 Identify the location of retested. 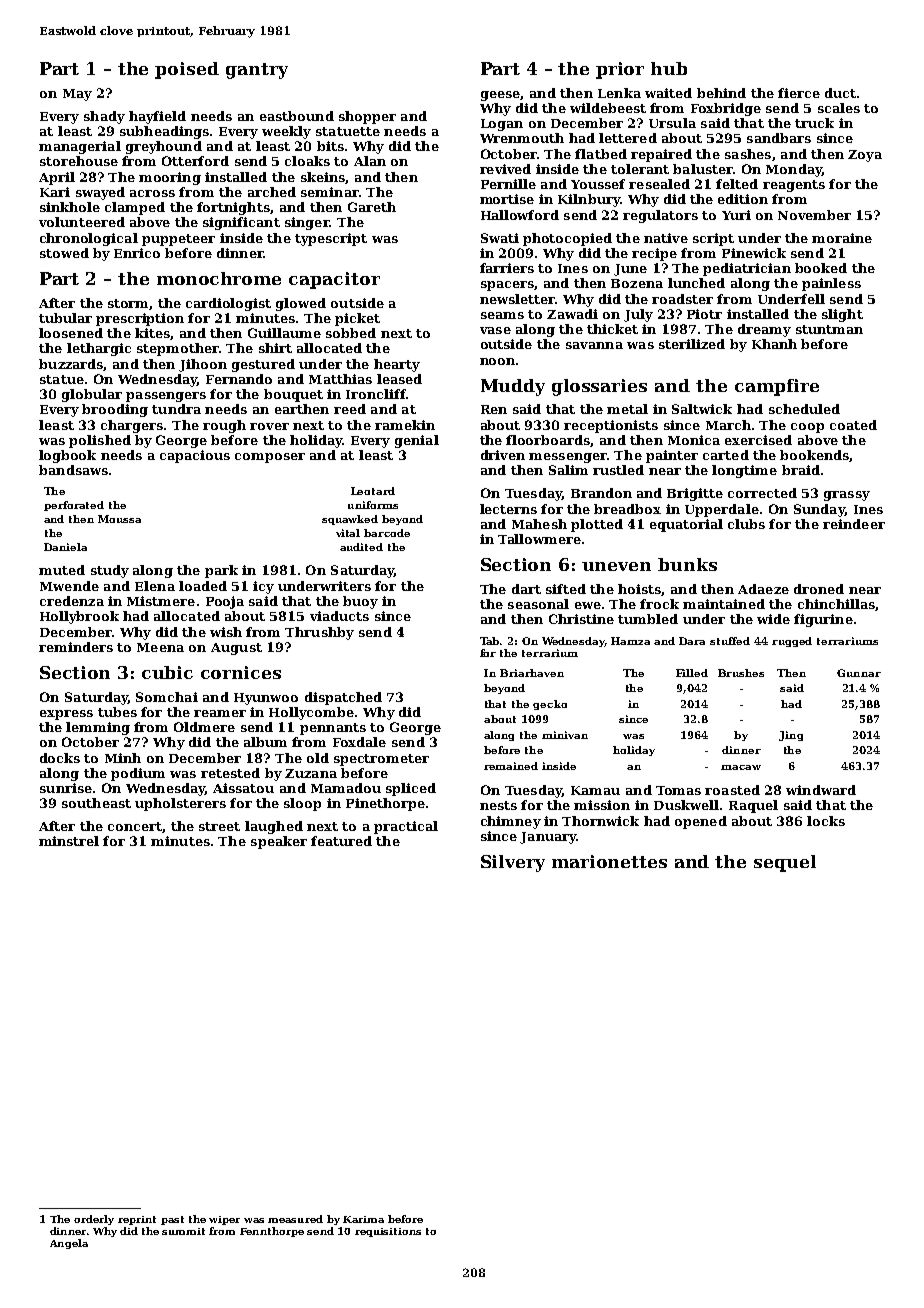
(230, 773).
